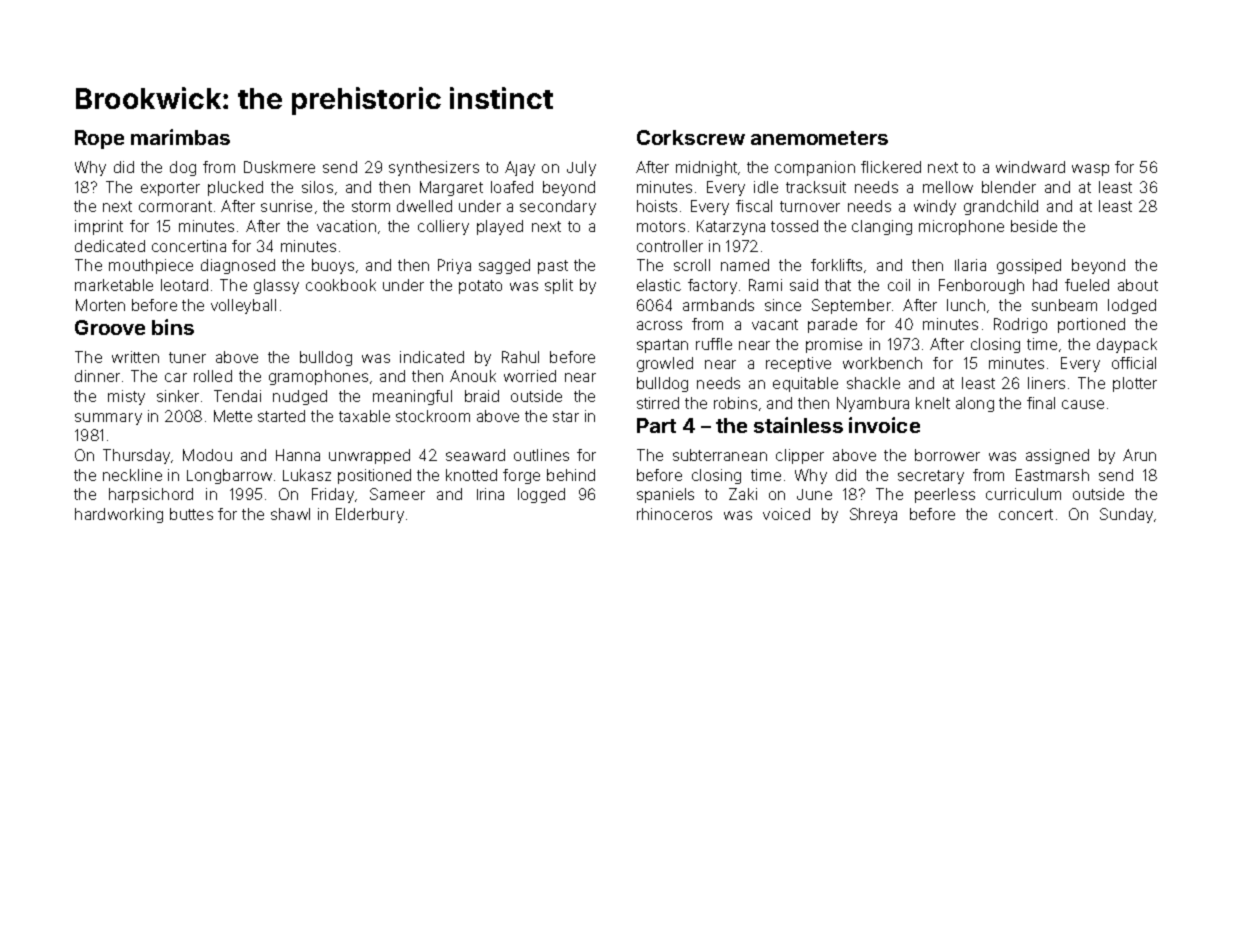  What do you see at coordinates (1034, 226) in the page?
I see `beside` at bounding box center [1034, 226].
